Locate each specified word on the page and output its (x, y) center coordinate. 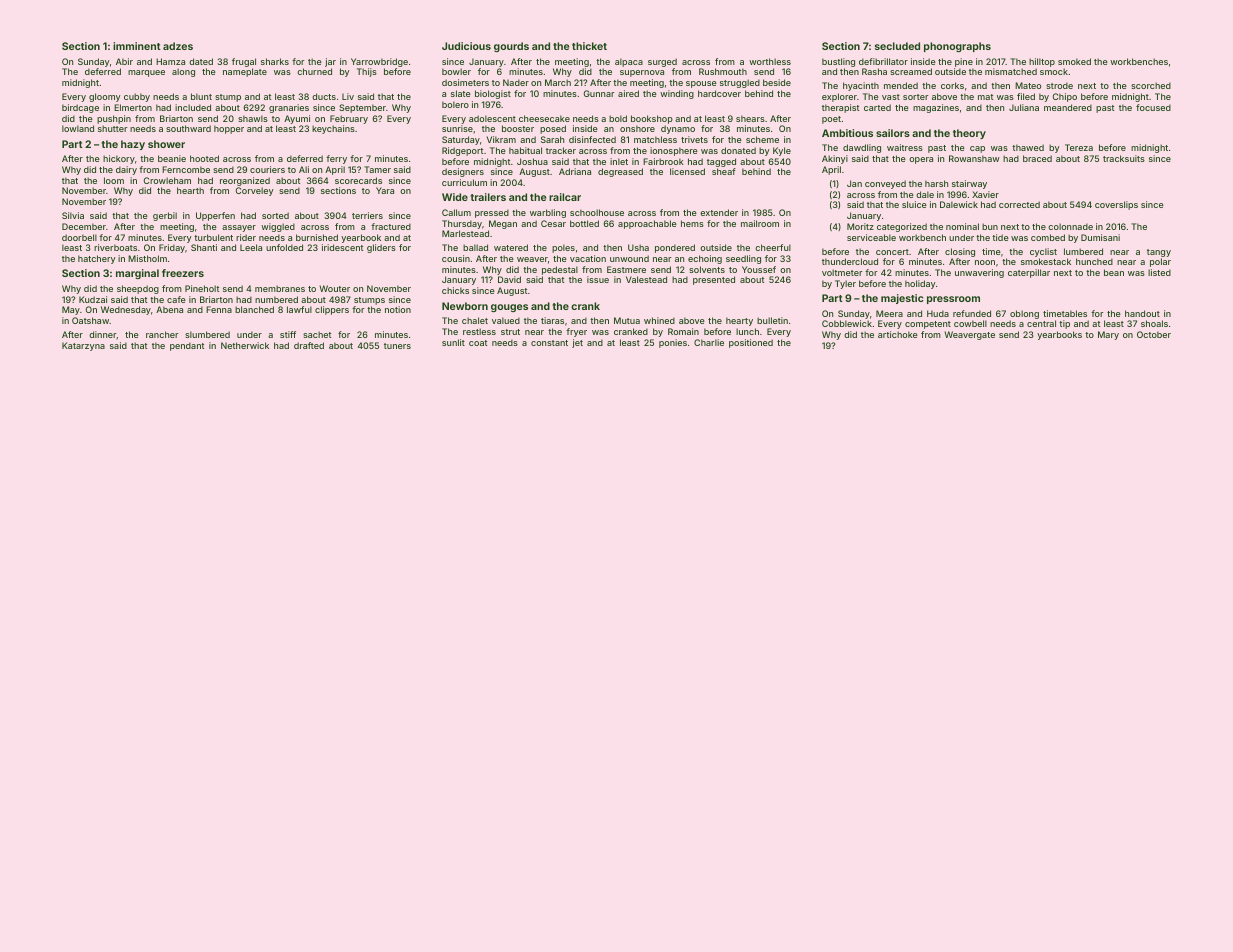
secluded (897, 46)
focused (1153, 107)
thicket (589, 46)
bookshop (652, 119)
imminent (137, 46)
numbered (276, 299)
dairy (126, 170)
